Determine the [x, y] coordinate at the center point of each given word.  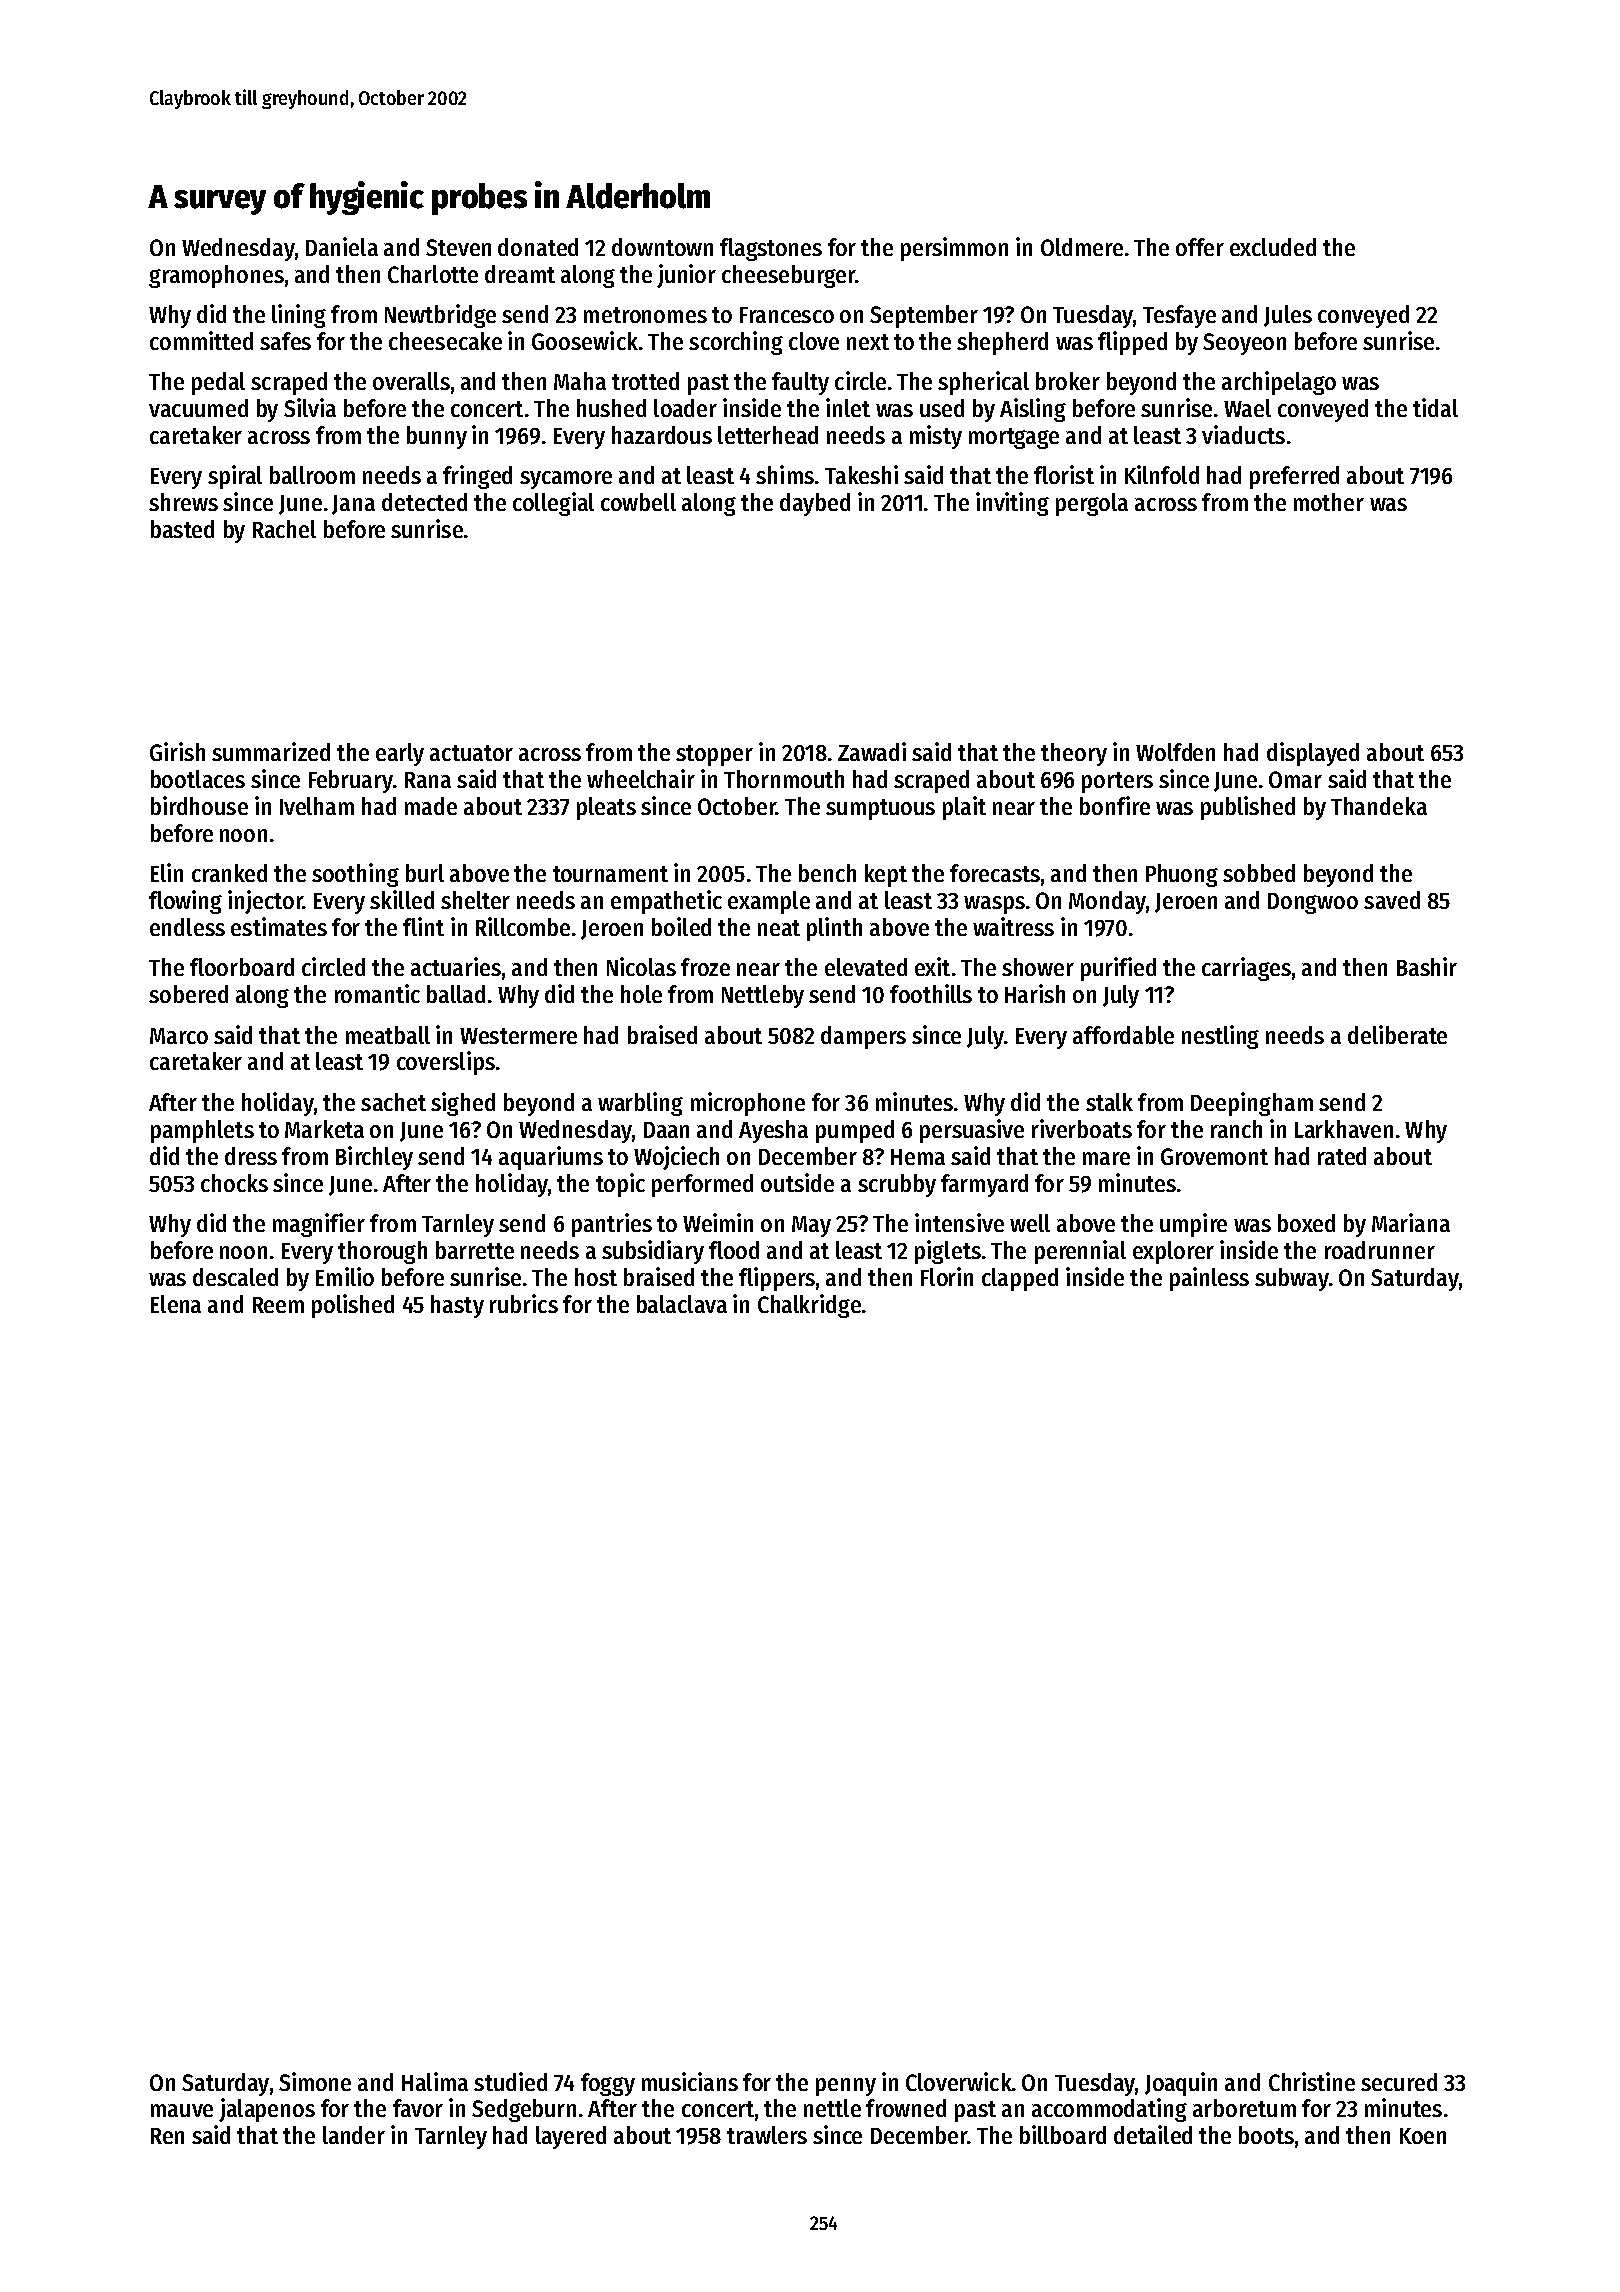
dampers [863, 1037]
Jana [353, 505]
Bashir [1427, 966]
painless [1209, 1279]
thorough [382, 1252]
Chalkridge [809, 1306]
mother [1329, 502]
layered [571, 2137]
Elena [176, 1304]
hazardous [662, 435]
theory [1074, 754]
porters [1117, 782]
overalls [411, 381]
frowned [906, 2108]
